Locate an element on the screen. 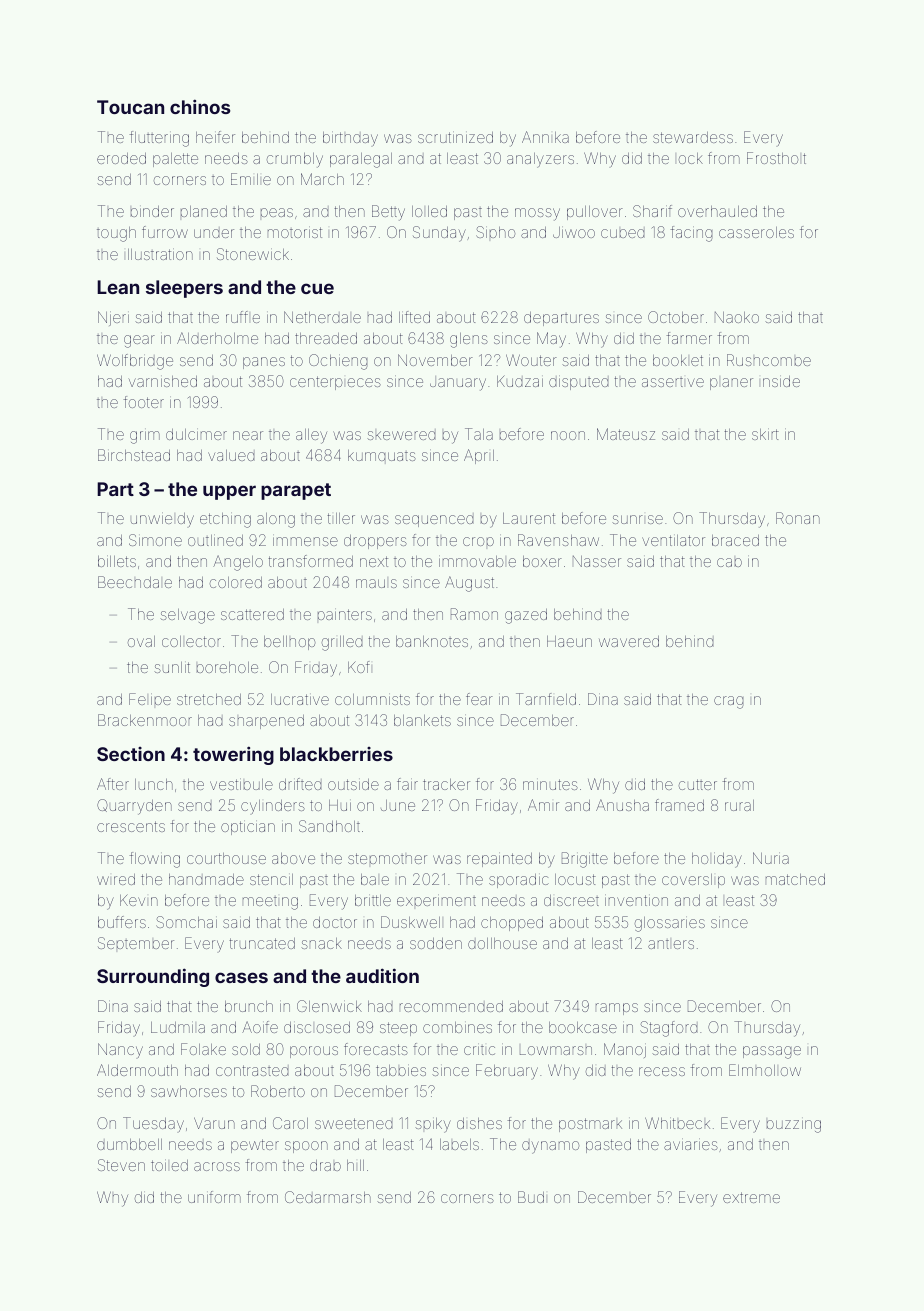 The width and height of the screenshot is (924, 1311). Cedarmarsh is located at coordinates (328, 1197).
